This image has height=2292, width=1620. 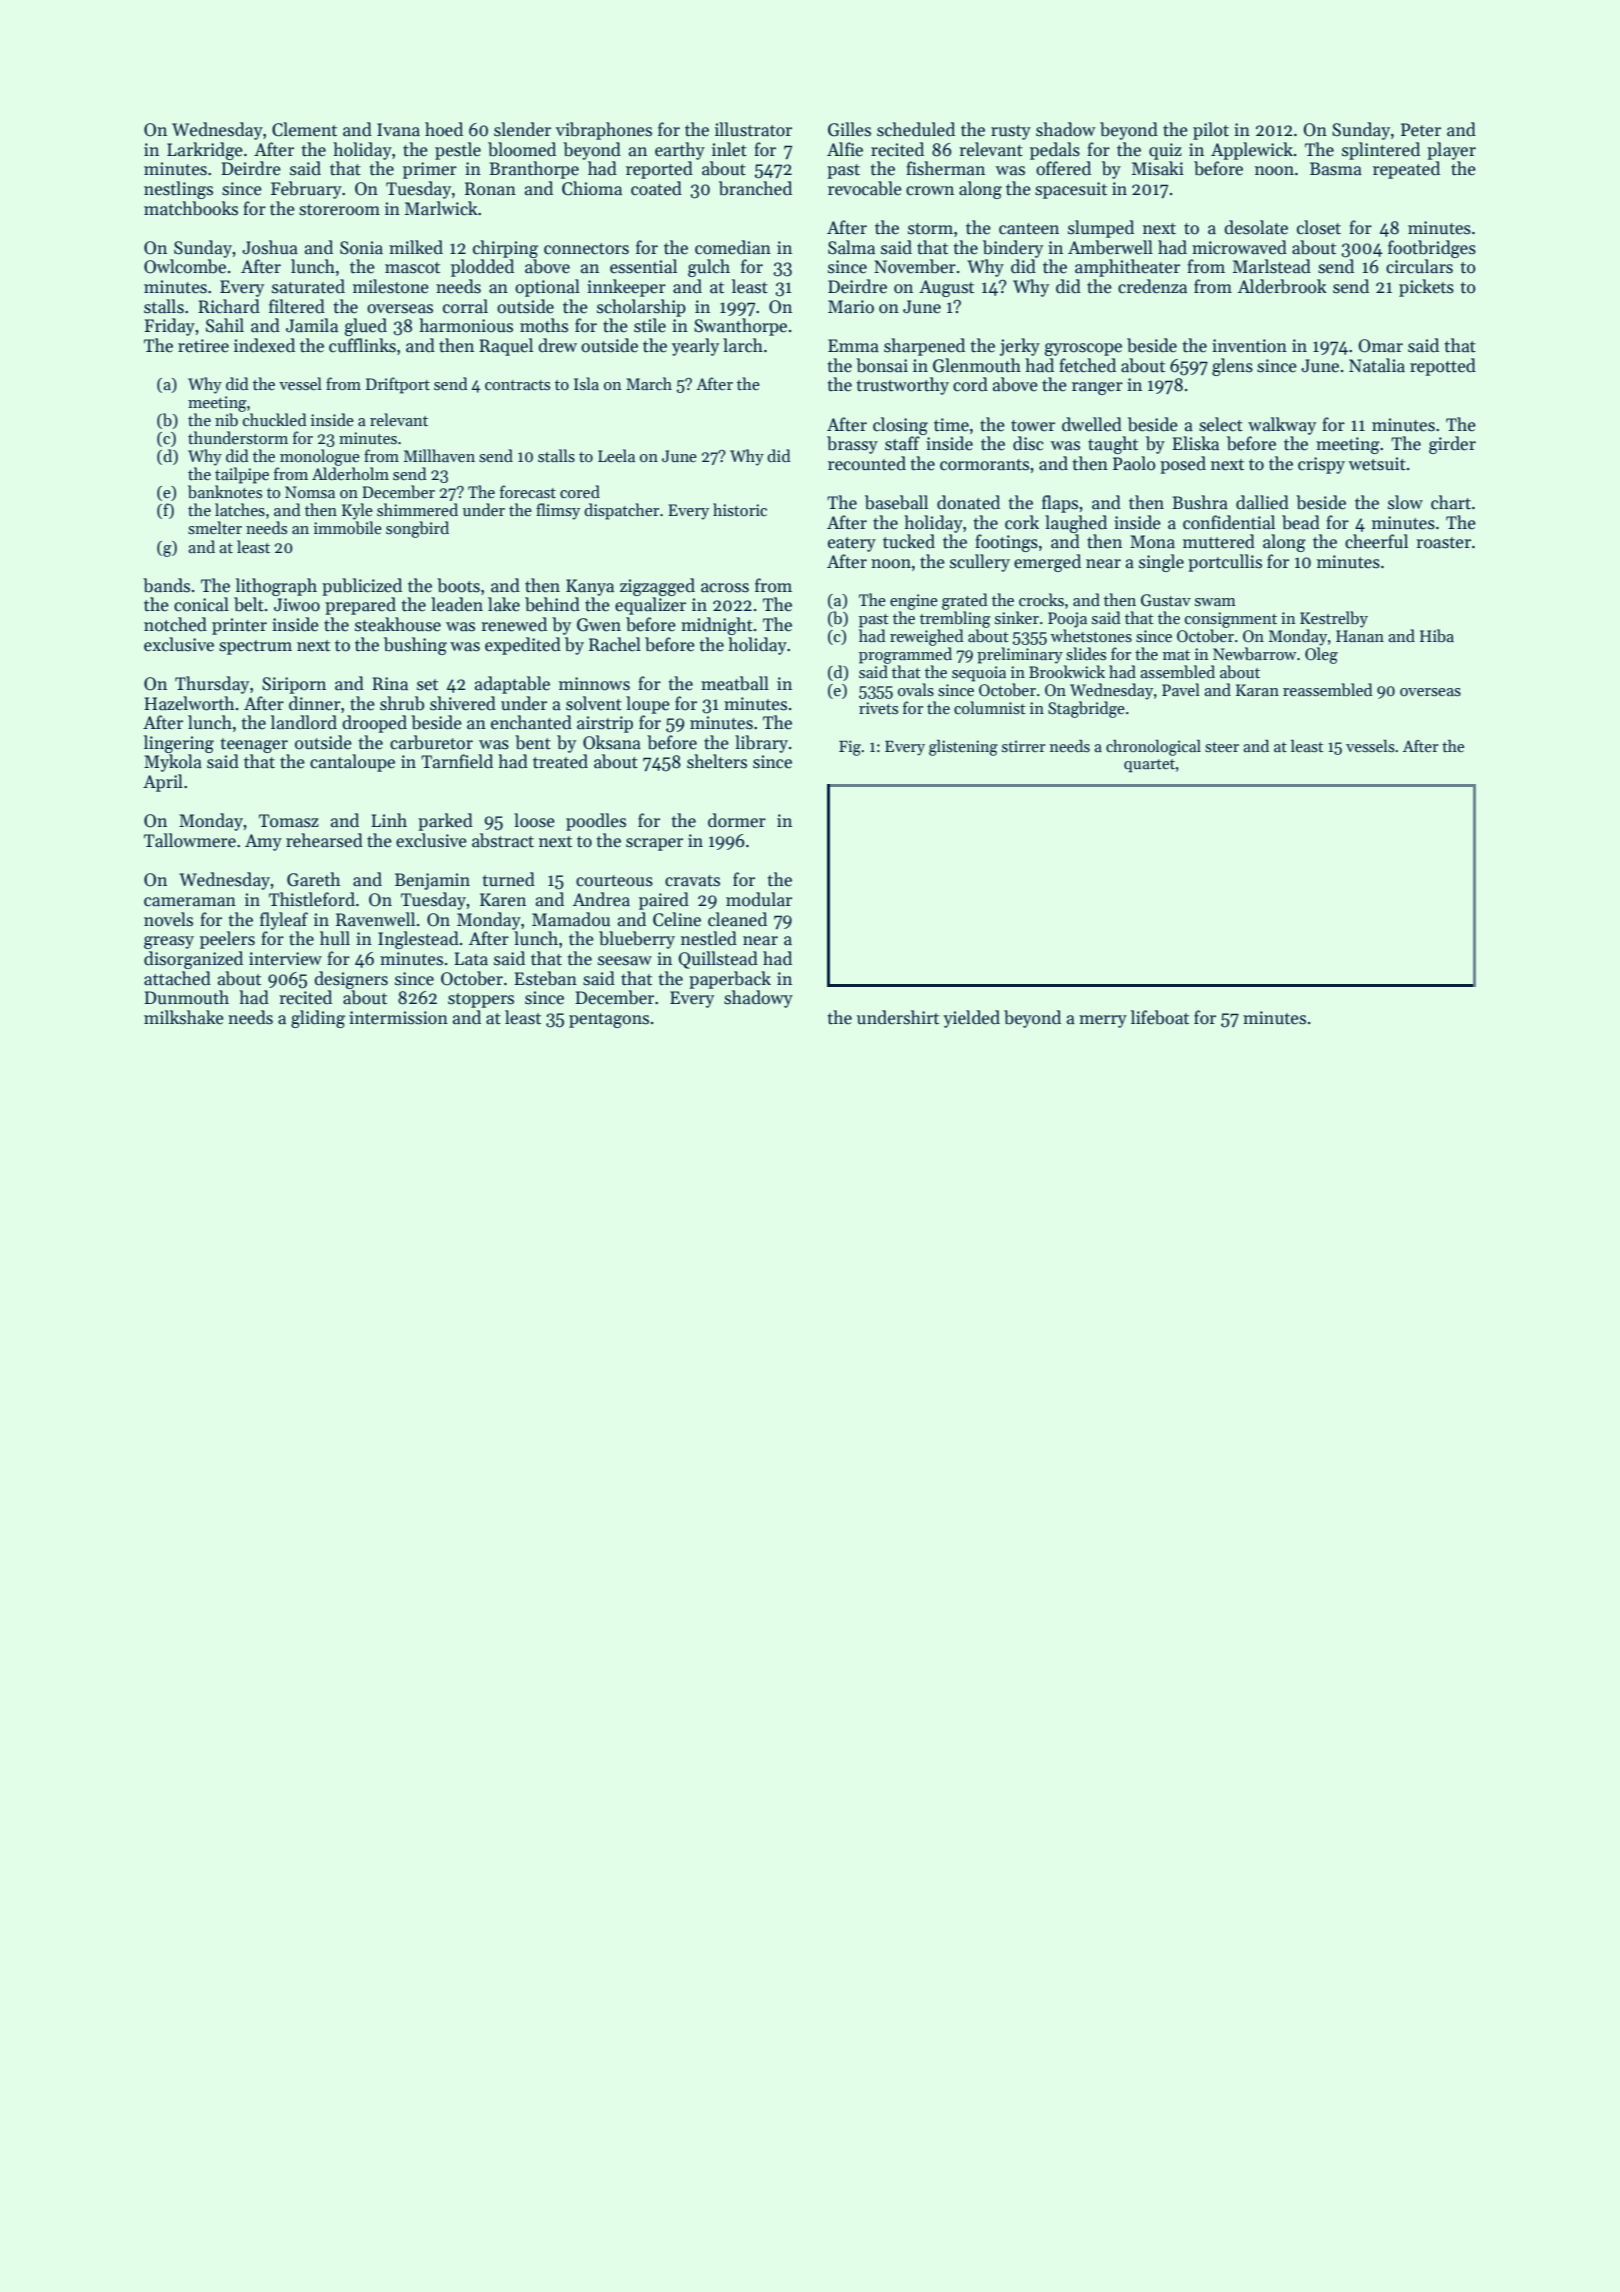 I want to click on November, so click(x=915, y=266).
